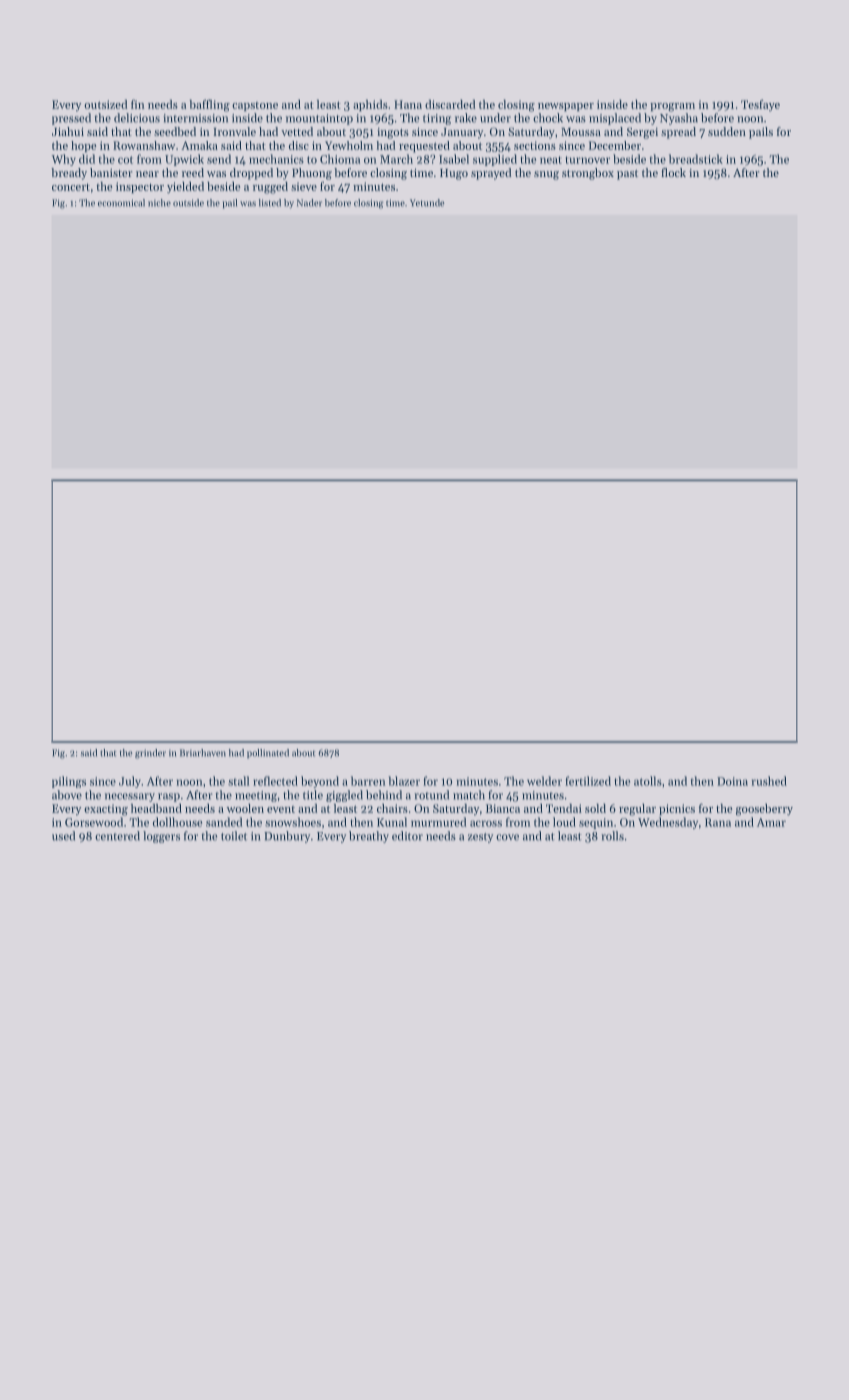 This page has width=849, height=1400. What do you see at coordinates (764, 810) in the page?
I see `gooseberry` at bounding box center [764, 810].
